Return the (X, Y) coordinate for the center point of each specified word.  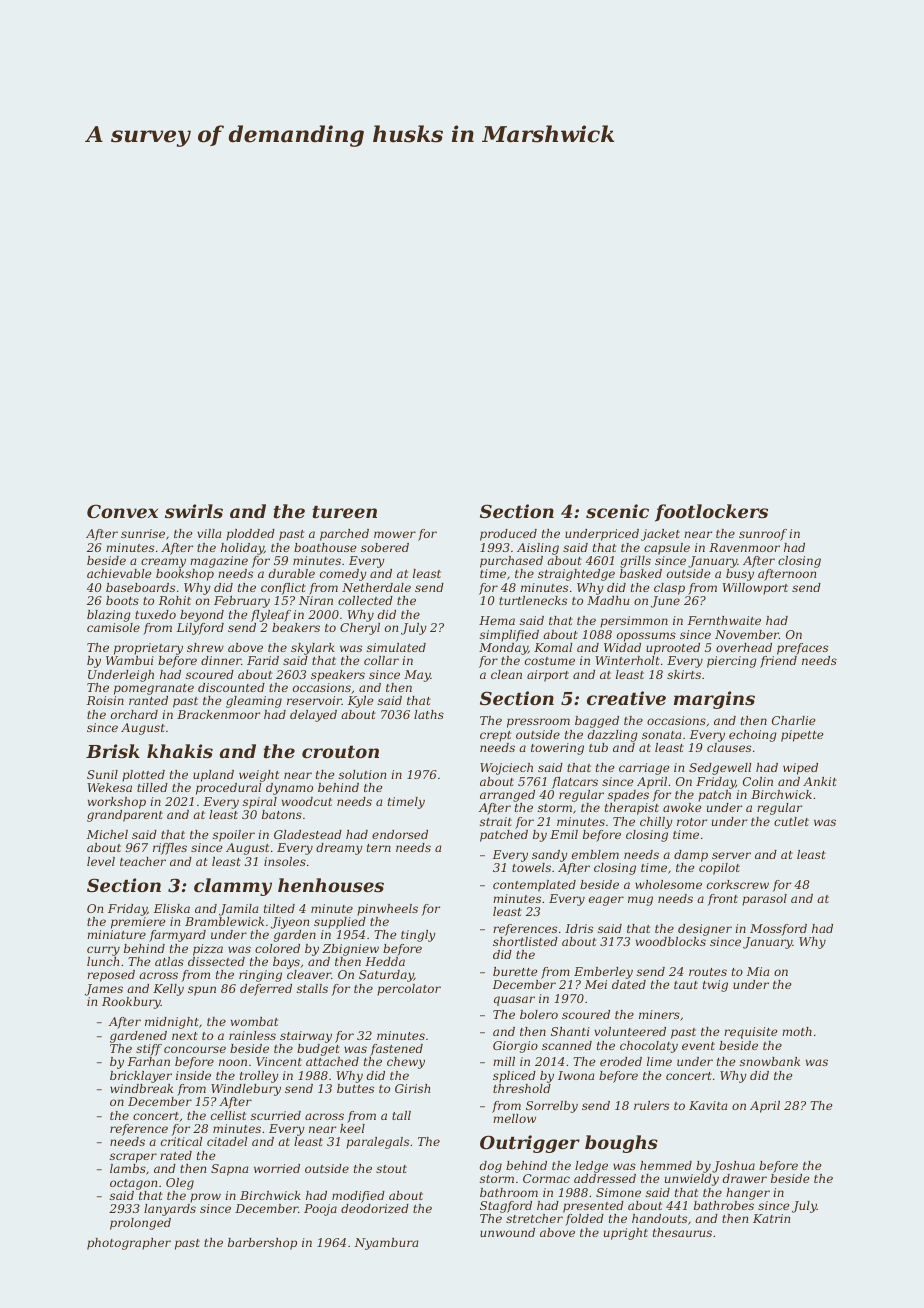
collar (381, 660)
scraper (133, 1158)
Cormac (546, 1178)
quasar (514, 1001)
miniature (116, 934)
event (698, 1046)
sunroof (763, 535)
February (242, 602)
